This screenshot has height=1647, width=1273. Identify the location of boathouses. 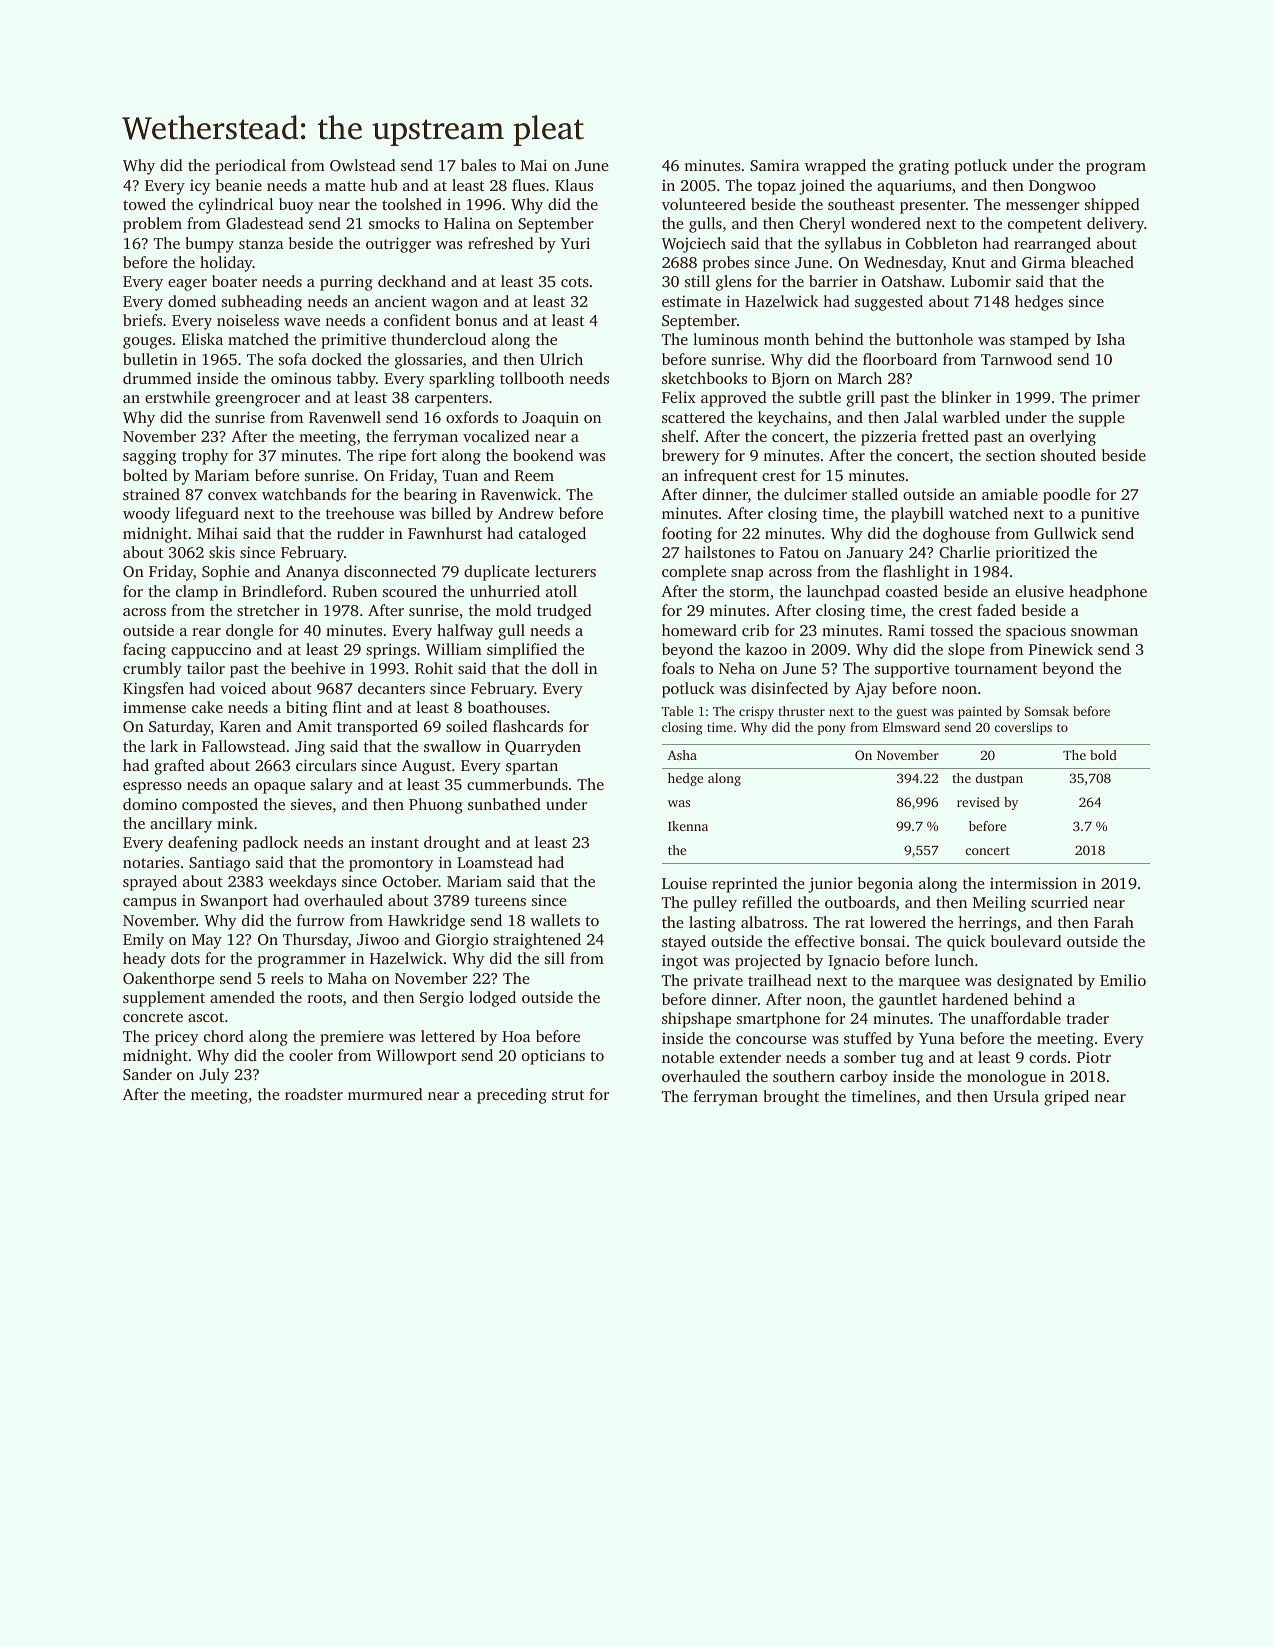
(507, 707).
